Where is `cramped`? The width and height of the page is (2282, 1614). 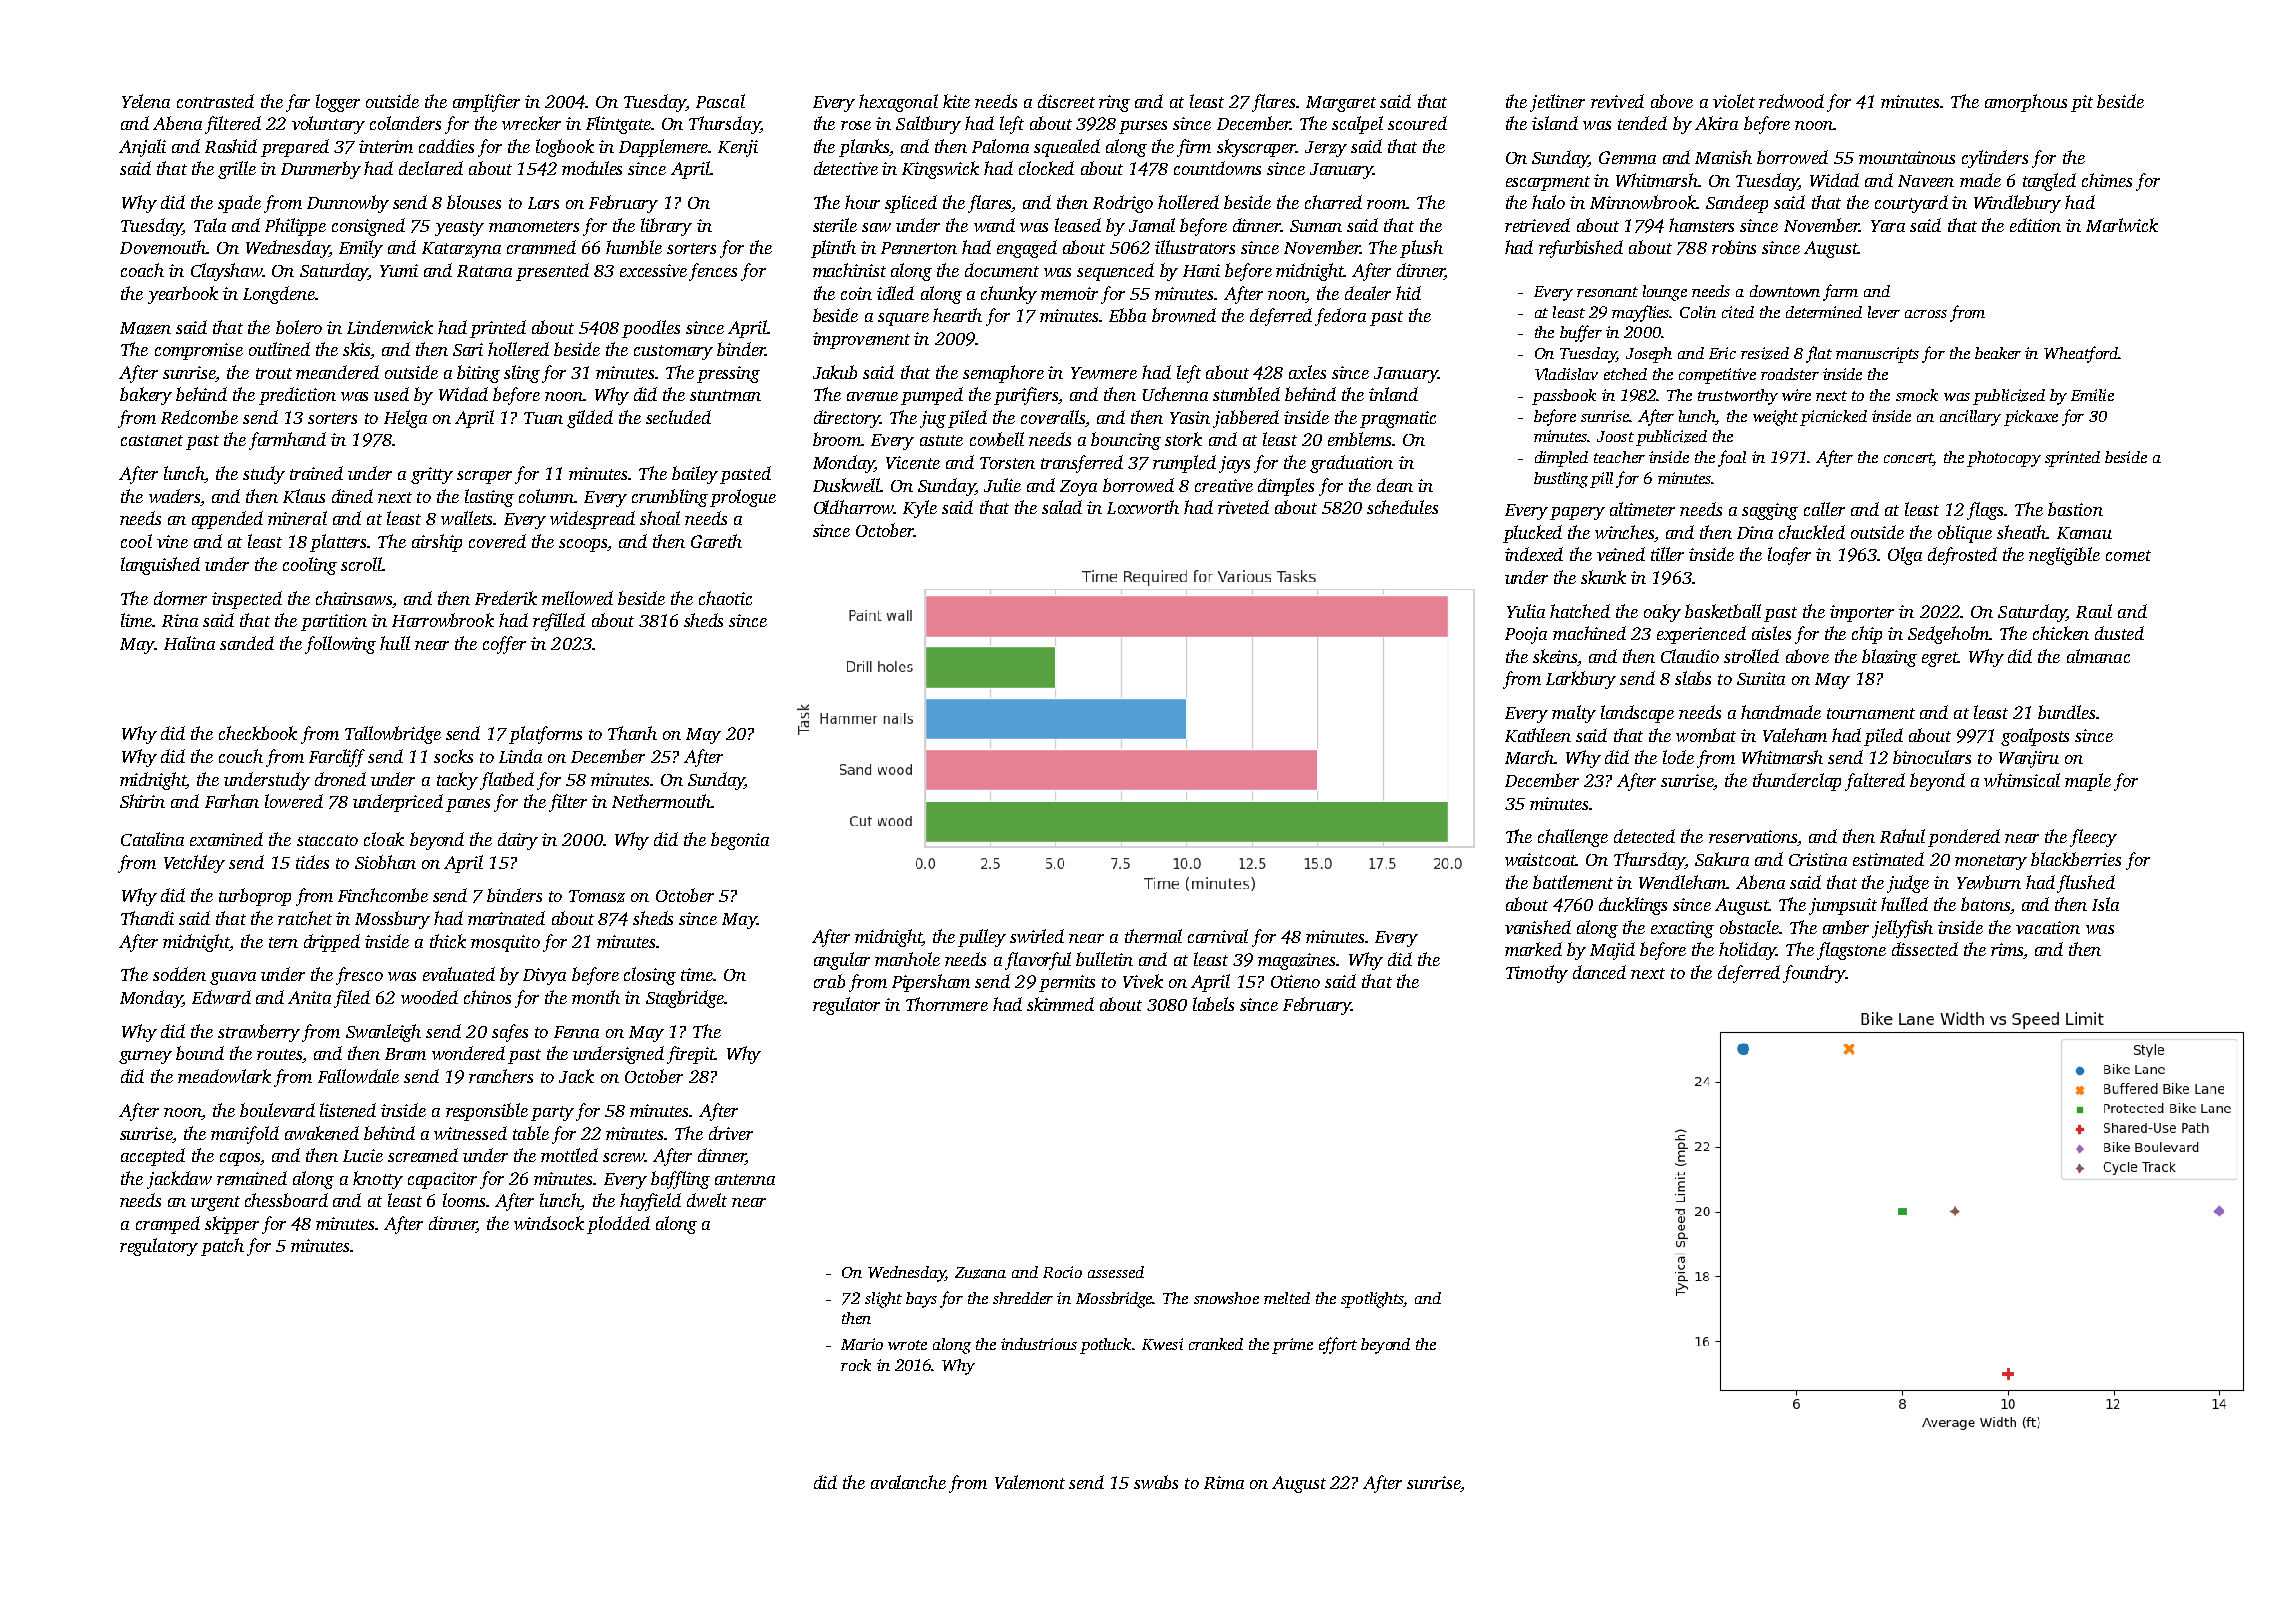 cramped is located at coordinates (168, 1225).
